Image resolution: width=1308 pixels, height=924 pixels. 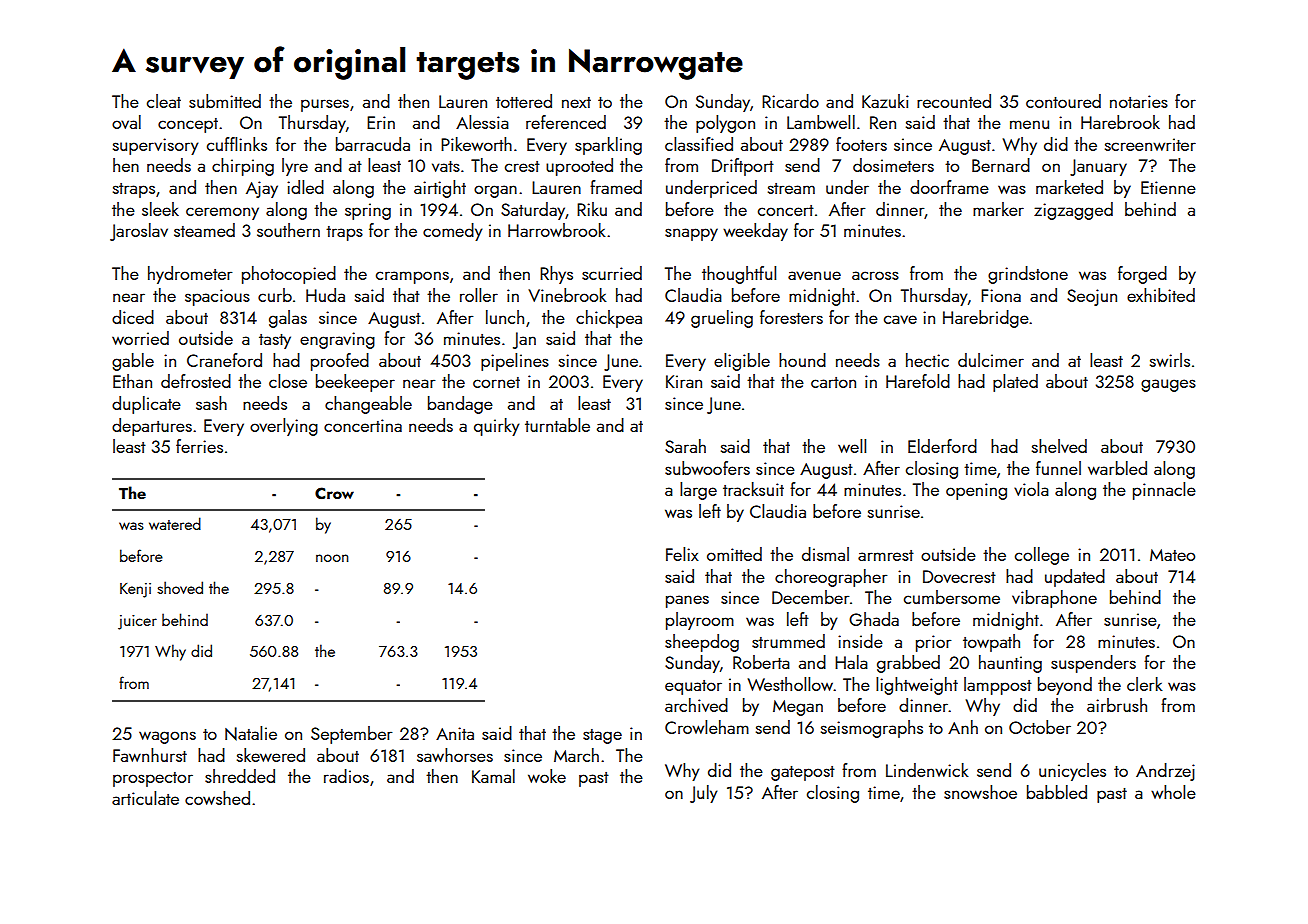 I want to click on avenue, so click(x=814, y=275).
